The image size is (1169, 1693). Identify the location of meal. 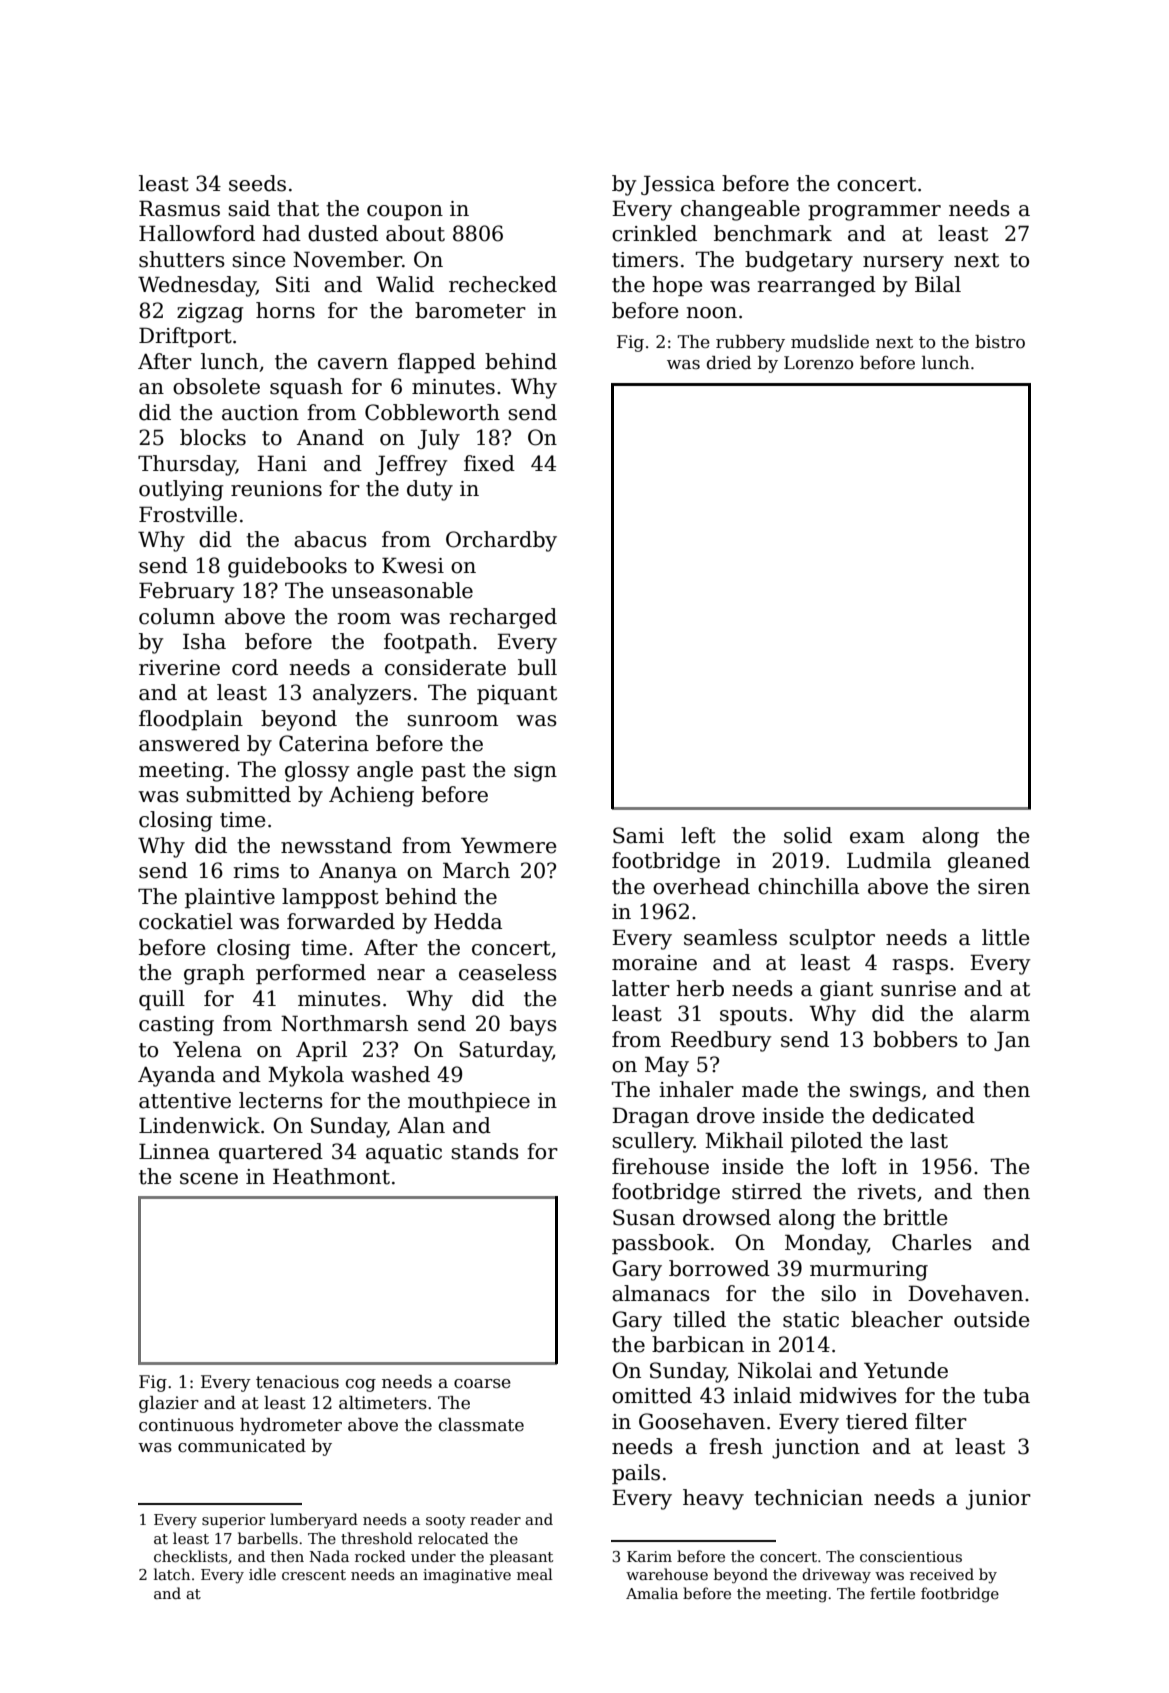
(535, 1574).
